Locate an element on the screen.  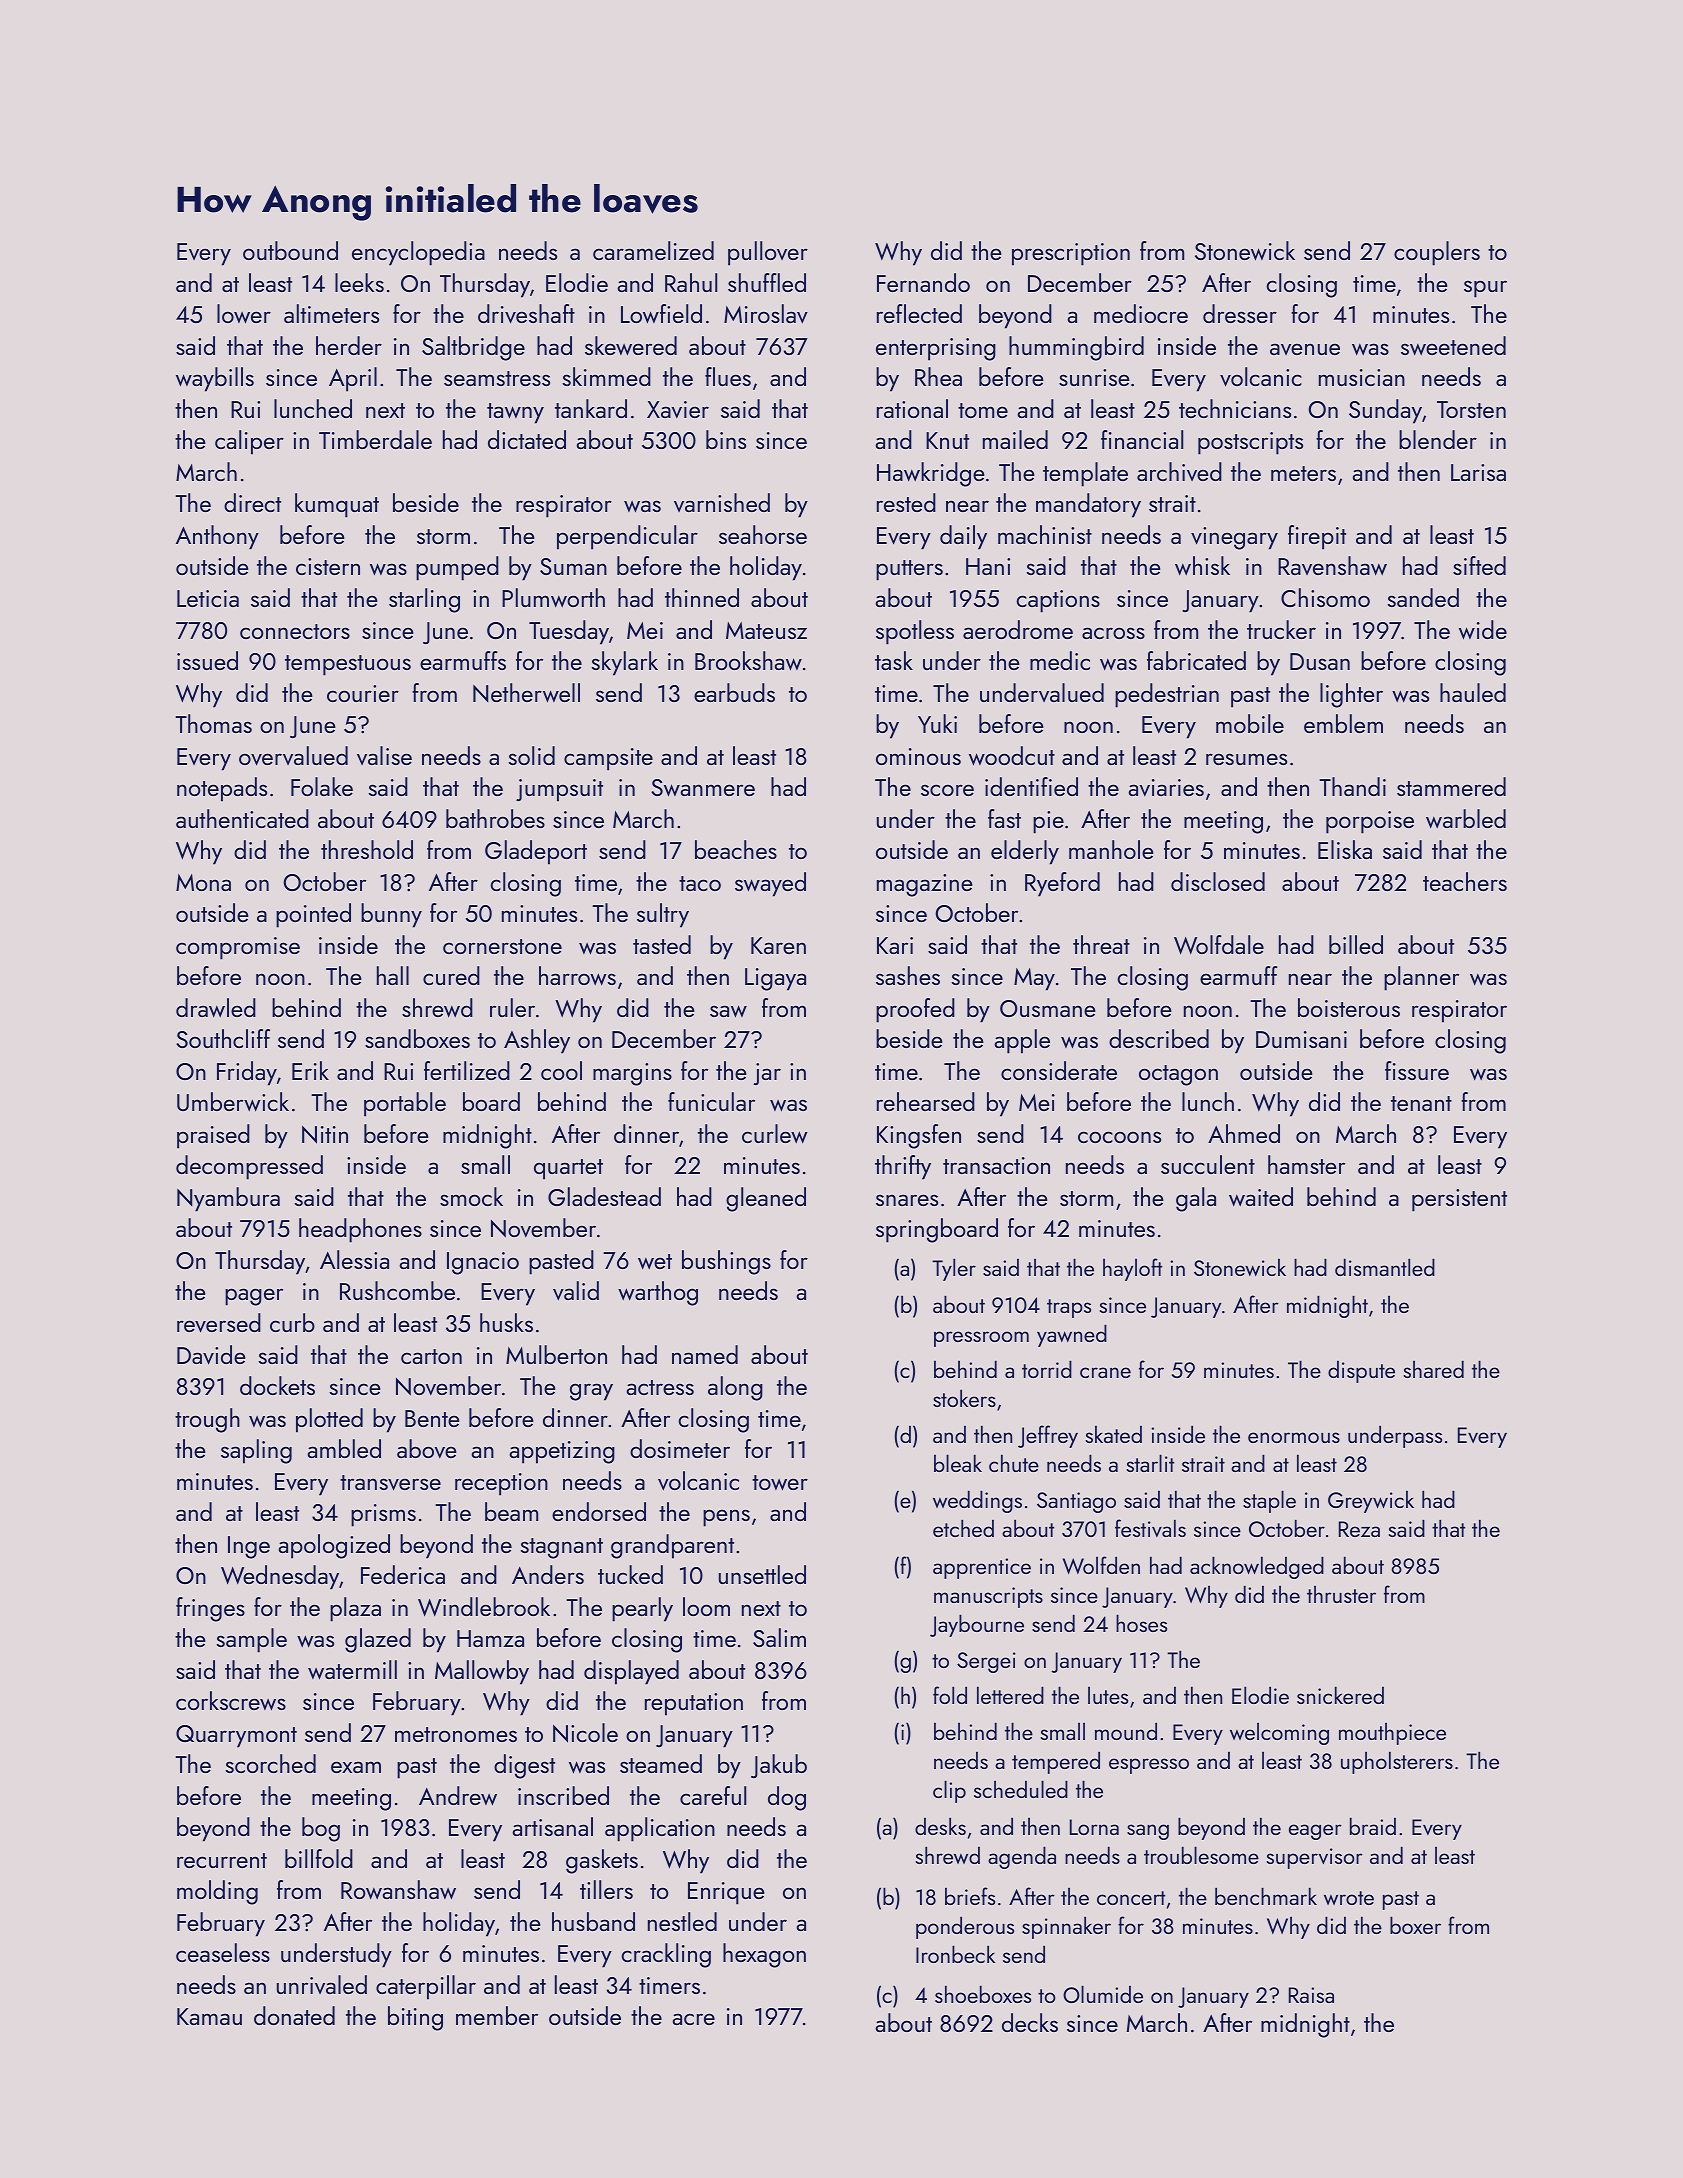
hexagon is located at coordinates (764, 1955).
